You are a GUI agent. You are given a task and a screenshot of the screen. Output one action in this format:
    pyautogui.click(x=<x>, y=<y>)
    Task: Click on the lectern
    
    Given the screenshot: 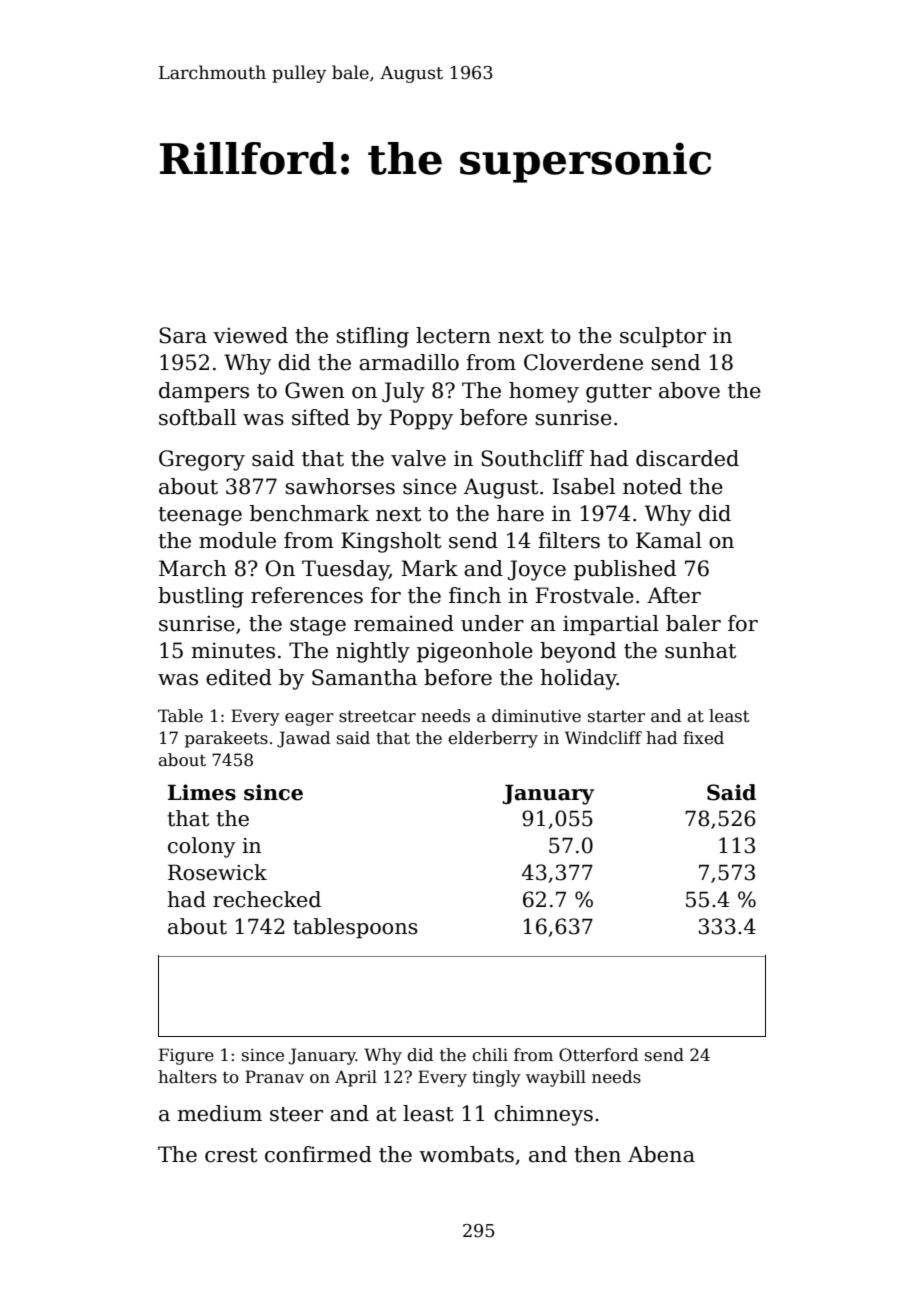 What is the action you would take?
    pyautogui.click(x=453, y=335)
